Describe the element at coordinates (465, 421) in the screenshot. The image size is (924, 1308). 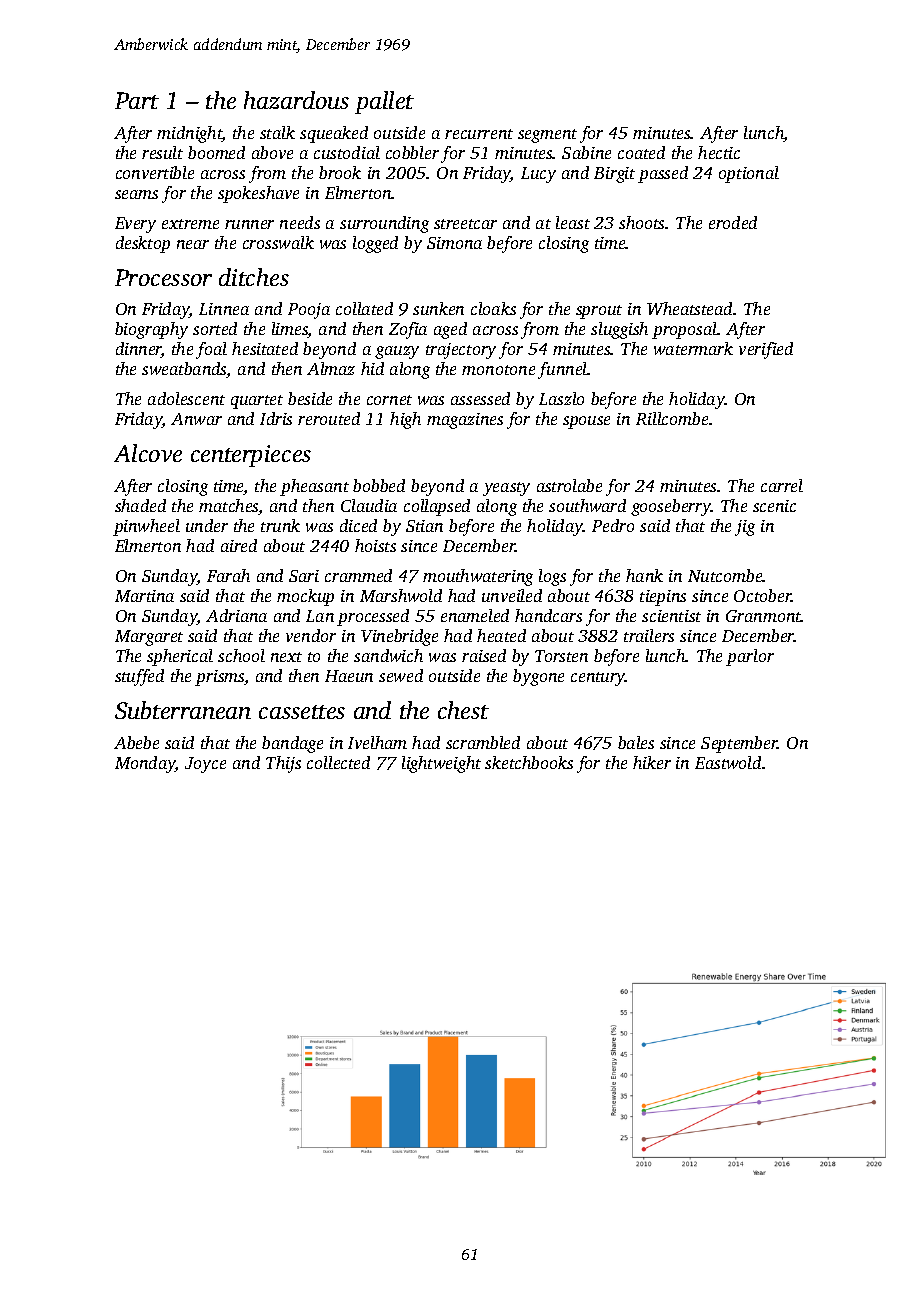
I see `magazines` at that location.
